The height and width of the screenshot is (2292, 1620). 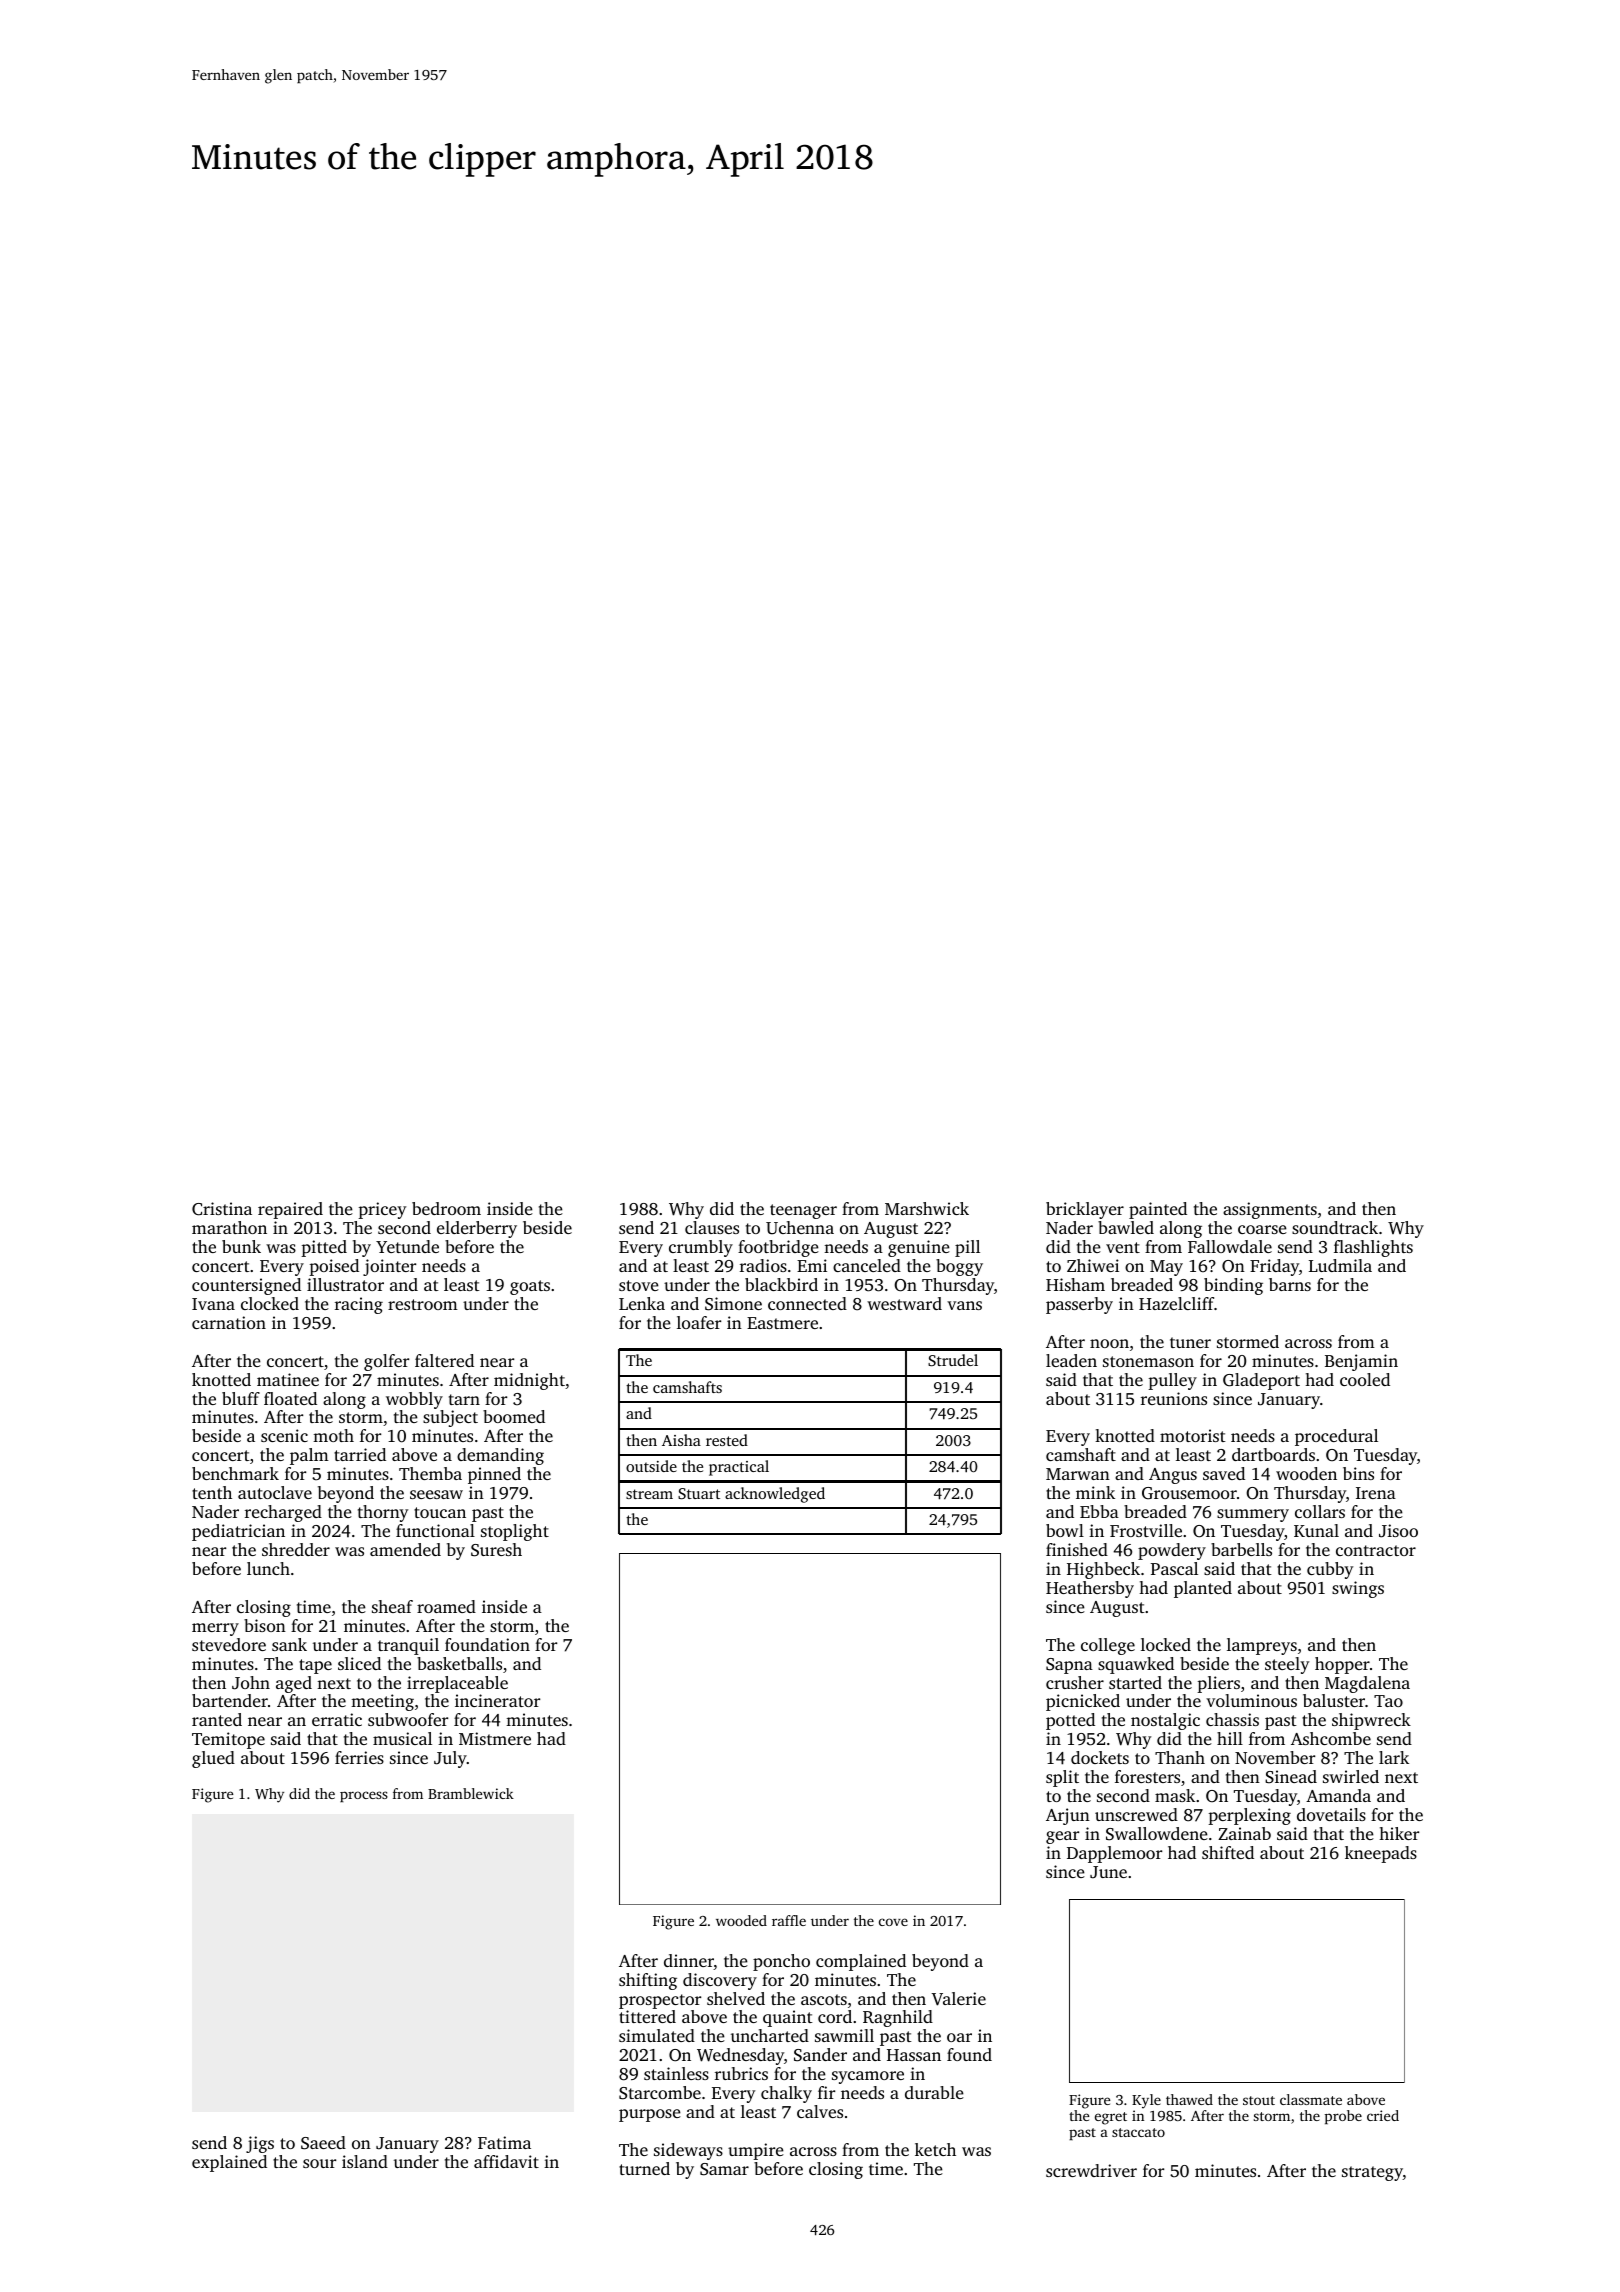 What do you see at coordinates (529, 1381) in the screenshot?
I see `midnight` at bounding box center [529, 1381].
